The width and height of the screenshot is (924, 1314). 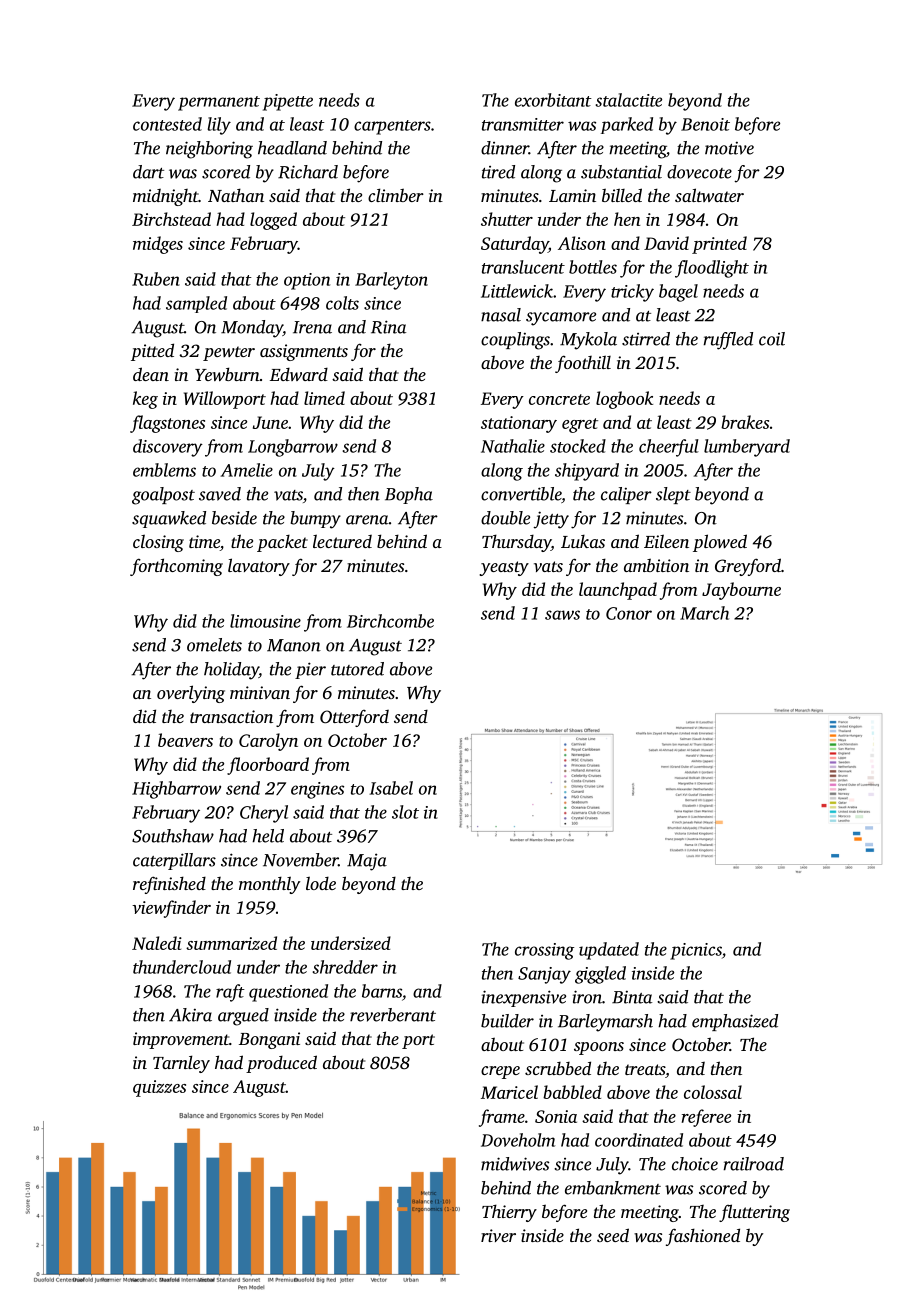 What do you see at coordinates (553, 100) in the screenshot?
I see `exorbitant` at bounding box center [553, 100].
